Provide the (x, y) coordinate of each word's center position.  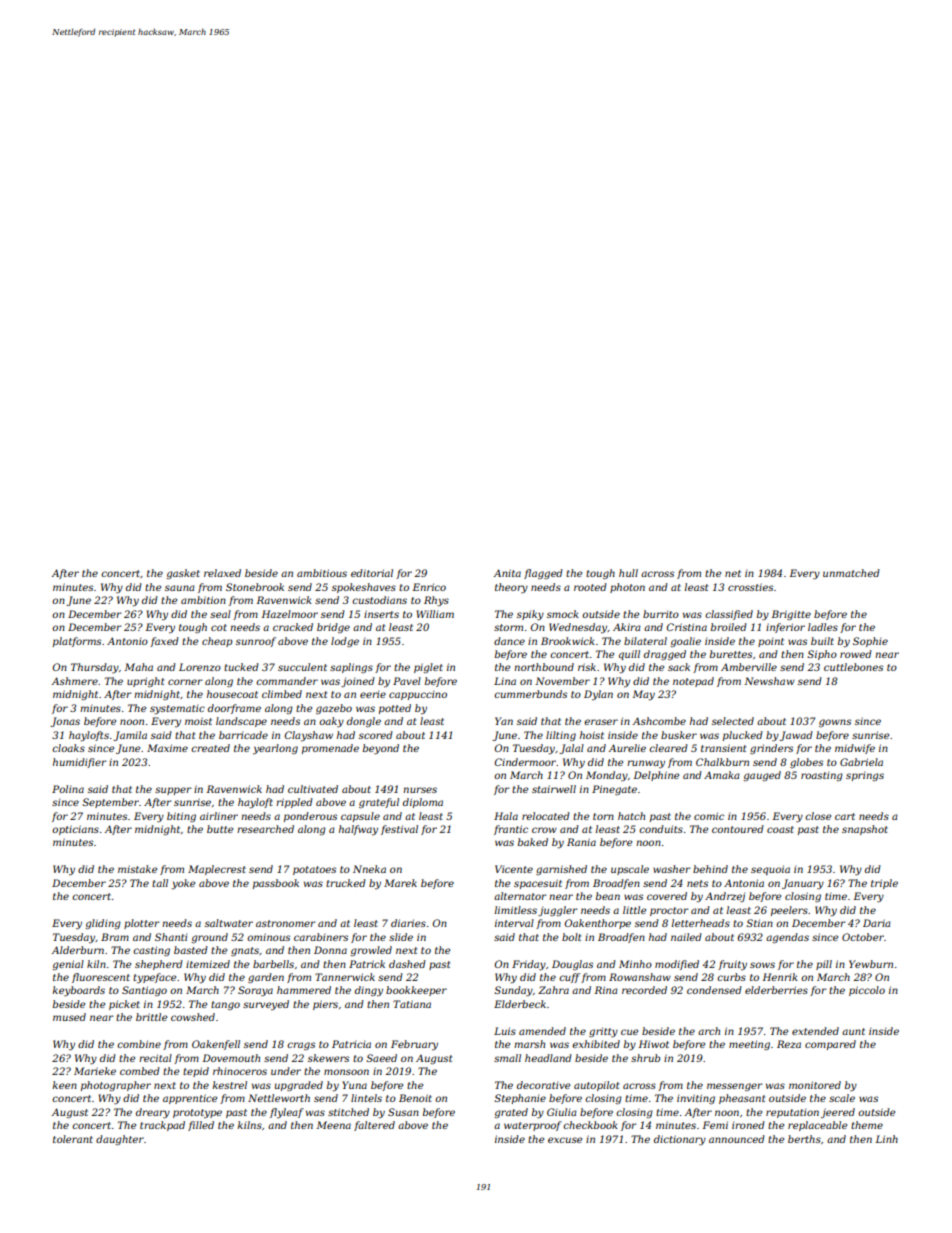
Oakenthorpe (597, 924)
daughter (120, 1140)
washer (672, 869)
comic (709, 816)
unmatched (851, 573)
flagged (543, 574)
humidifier (80, 763)
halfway (358, 830)
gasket (183, 574)
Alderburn (78, 950)
